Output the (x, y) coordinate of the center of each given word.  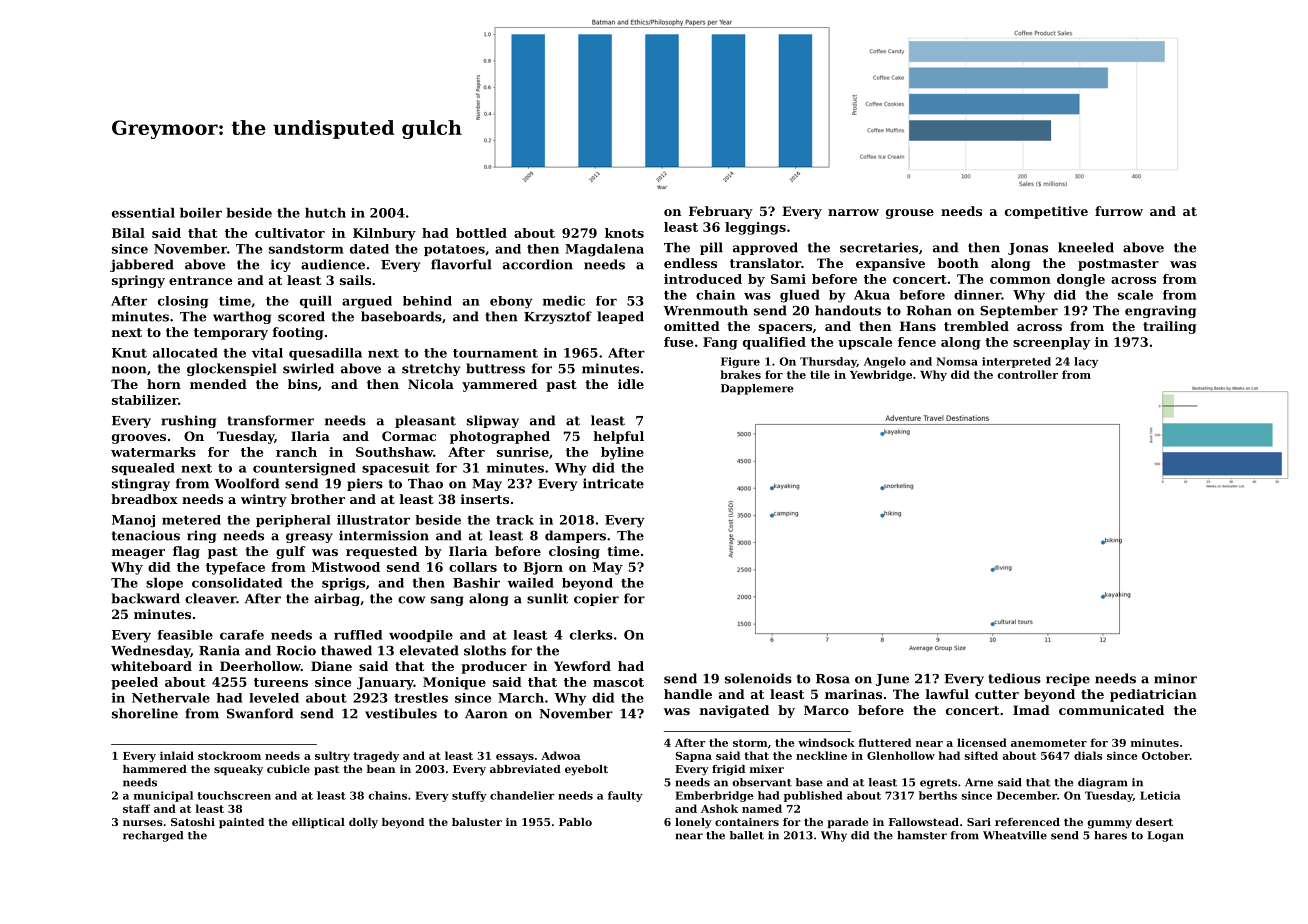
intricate (613, 483)
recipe (1068, 679)
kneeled (1086, 247)
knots (624, 233)
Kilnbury (384, 234)
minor (1175, 678)
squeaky (238, 770)
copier (596, 599)
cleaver (211, 598)
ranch (296, 452)
